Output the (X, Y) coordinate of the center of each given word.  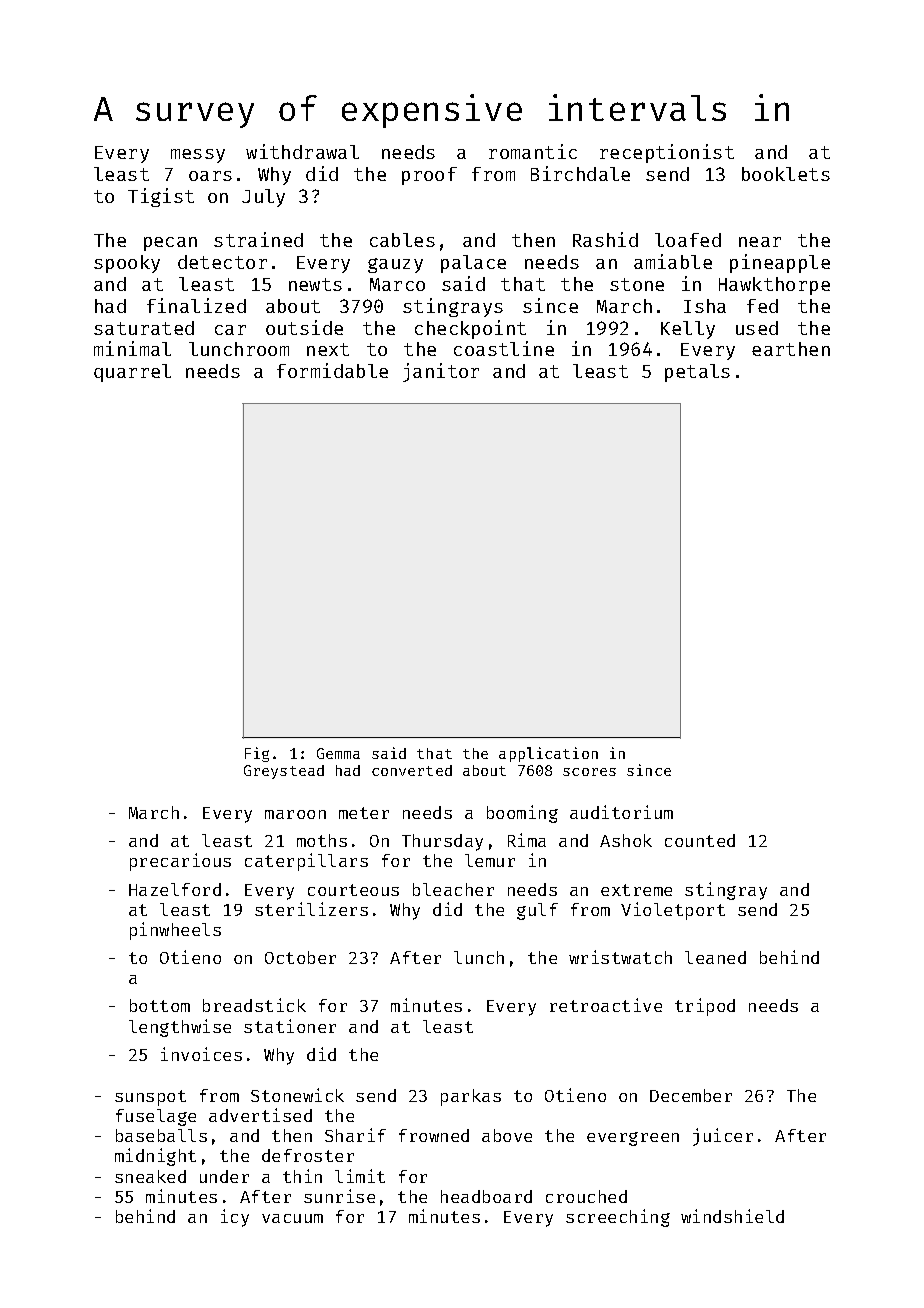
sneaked (150, 1176)
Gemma (338, 753)
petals (697, 373)
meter (364, 813)
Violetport (673, 911)
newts (315, 284)
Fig (257, 754)
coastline (504, 348)
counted (700, 840)
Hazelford (175, 889)
